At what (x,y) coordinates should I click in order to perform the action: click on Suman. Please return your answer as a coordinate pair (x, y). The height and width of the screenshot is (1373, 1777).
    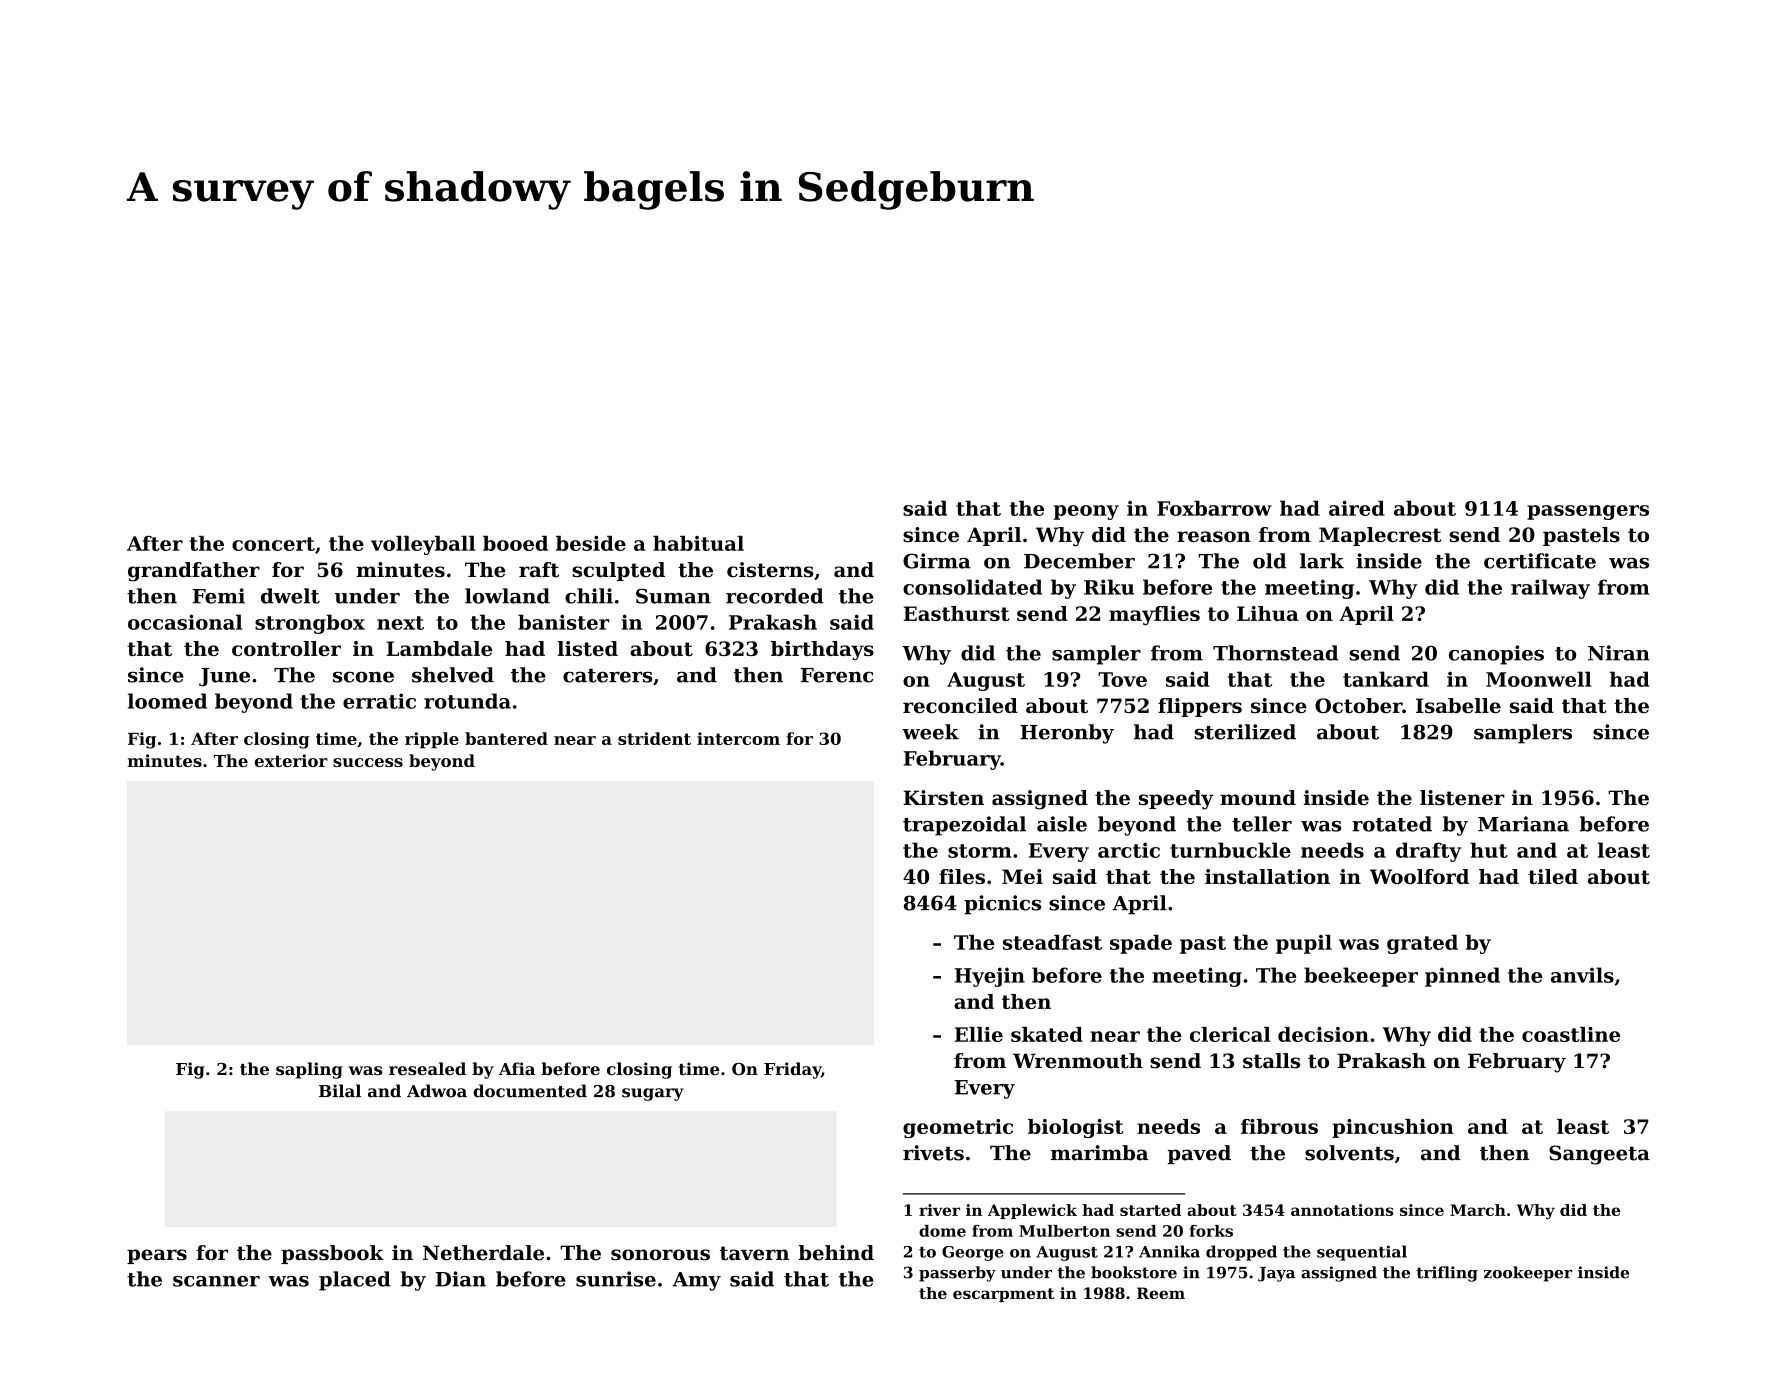
    Looking at the image, I should click on (673, 596).
